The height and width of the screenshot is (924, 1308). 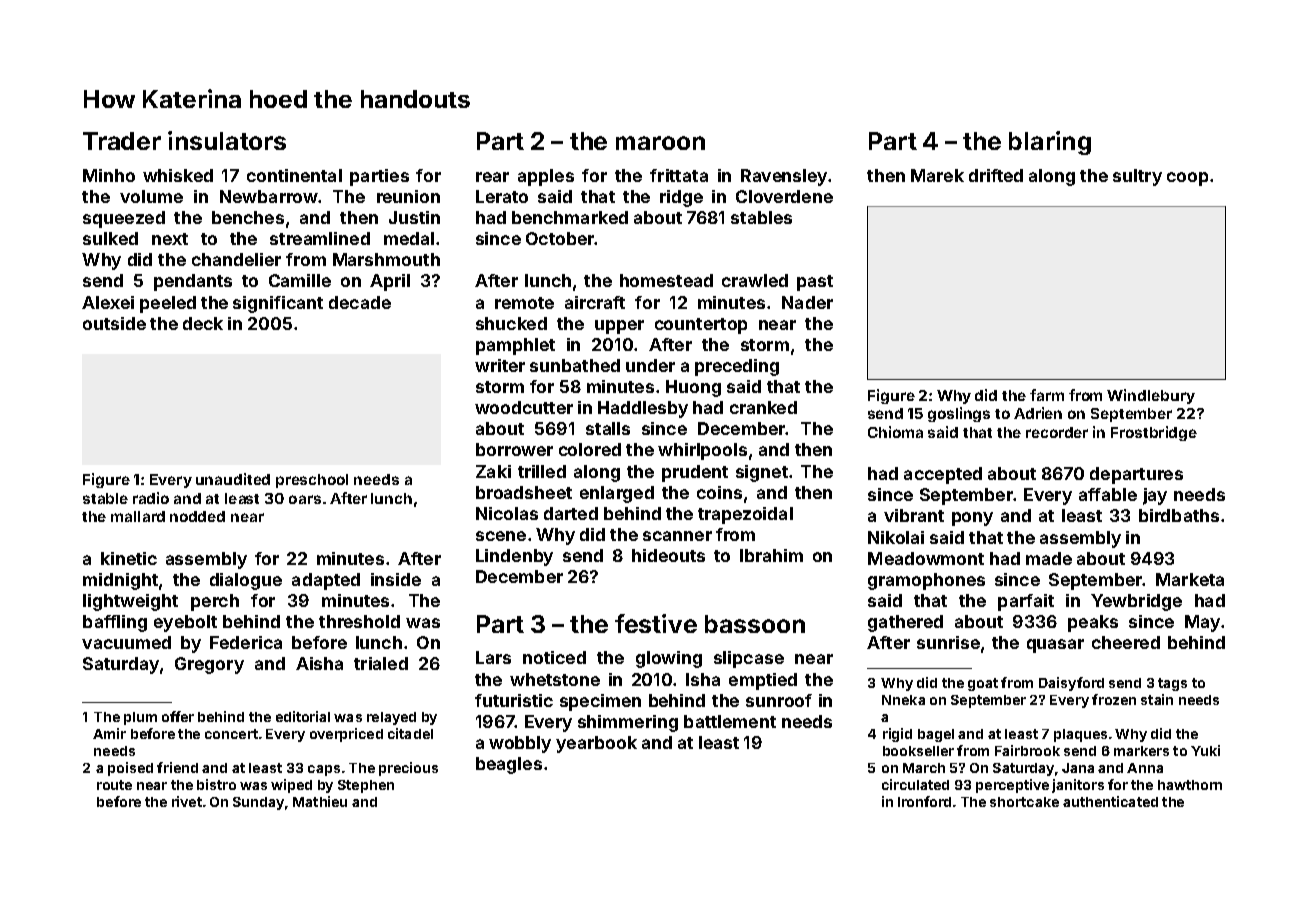 I want to click on bassoon, so click(x=755, y=624).
